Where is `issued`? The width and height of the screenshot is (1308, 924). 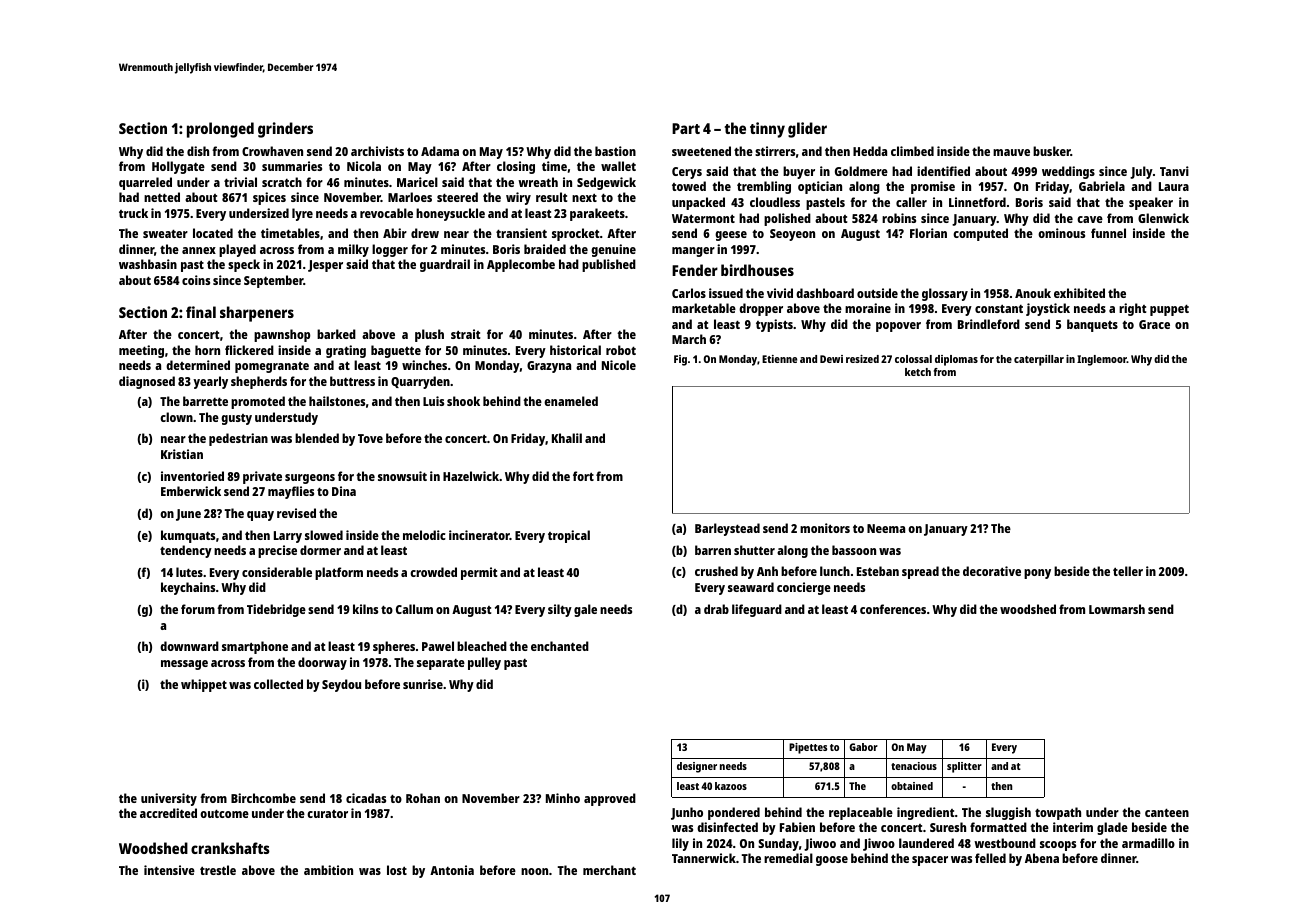 issued is located at coordinates (726, 293).
